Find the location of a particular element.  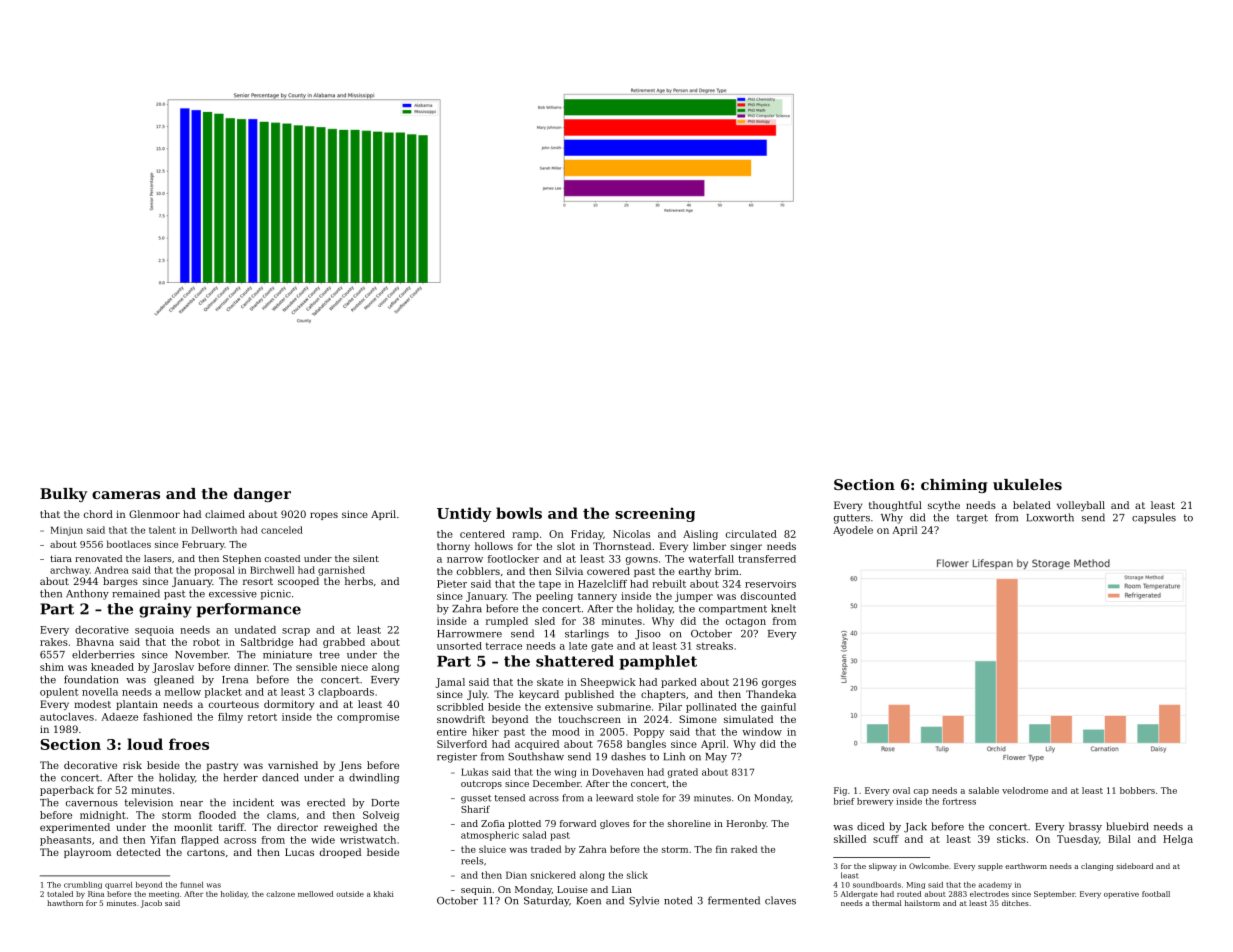

danger is located at coordinates (262, 495).
